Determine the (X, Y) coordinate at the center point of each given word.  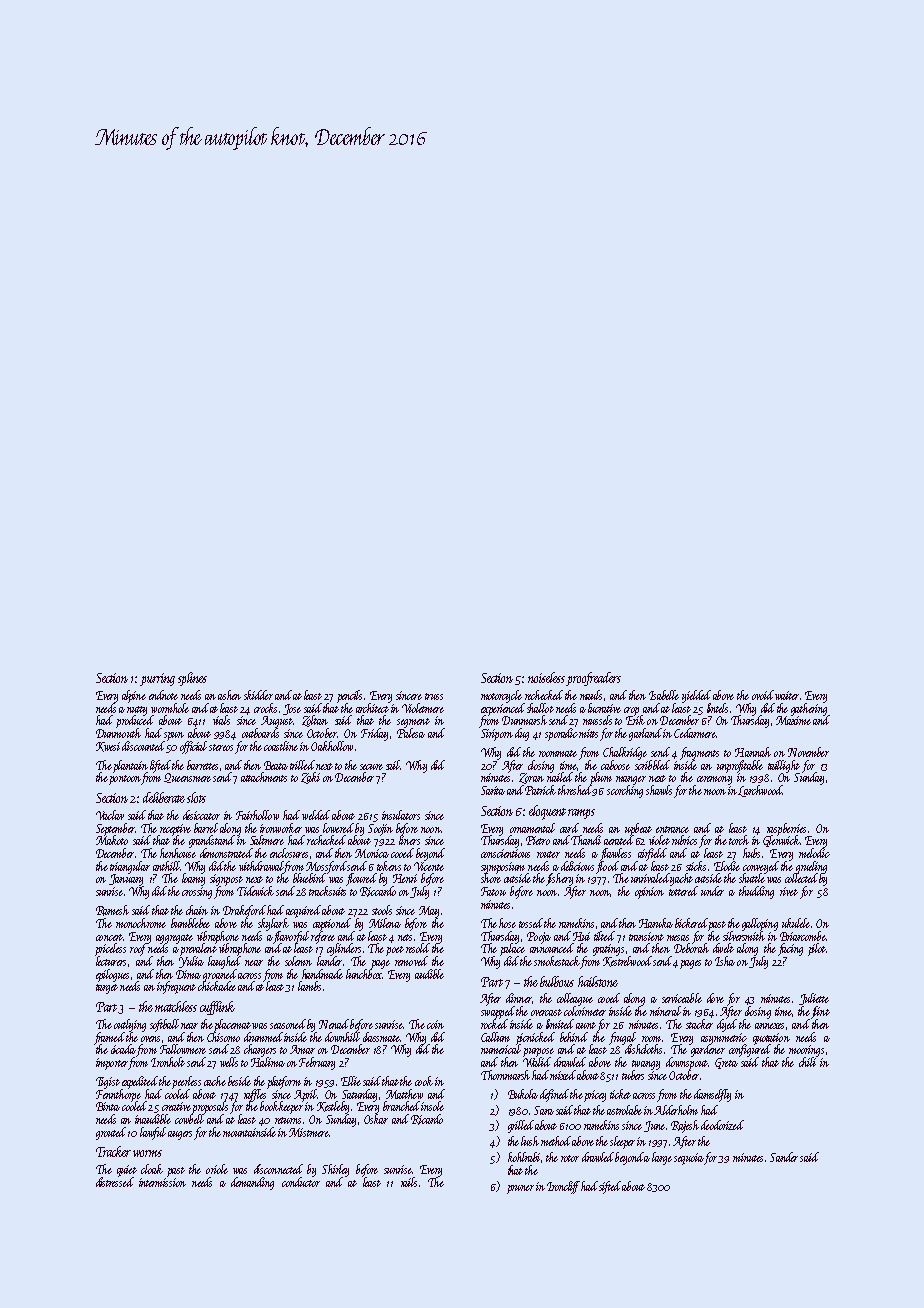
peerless (186, 1082)
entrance (672, 829)
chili (807, 1062)
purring (157, 679)
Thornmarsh (505, 1075)
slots (196, 797)
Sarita (493, 790)
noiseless (546, 677)
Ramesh (112, 910)
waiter (787, 695)
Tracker (113, 1151)
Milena (385, 923)
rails (409, 1182)
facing (790, 949)
